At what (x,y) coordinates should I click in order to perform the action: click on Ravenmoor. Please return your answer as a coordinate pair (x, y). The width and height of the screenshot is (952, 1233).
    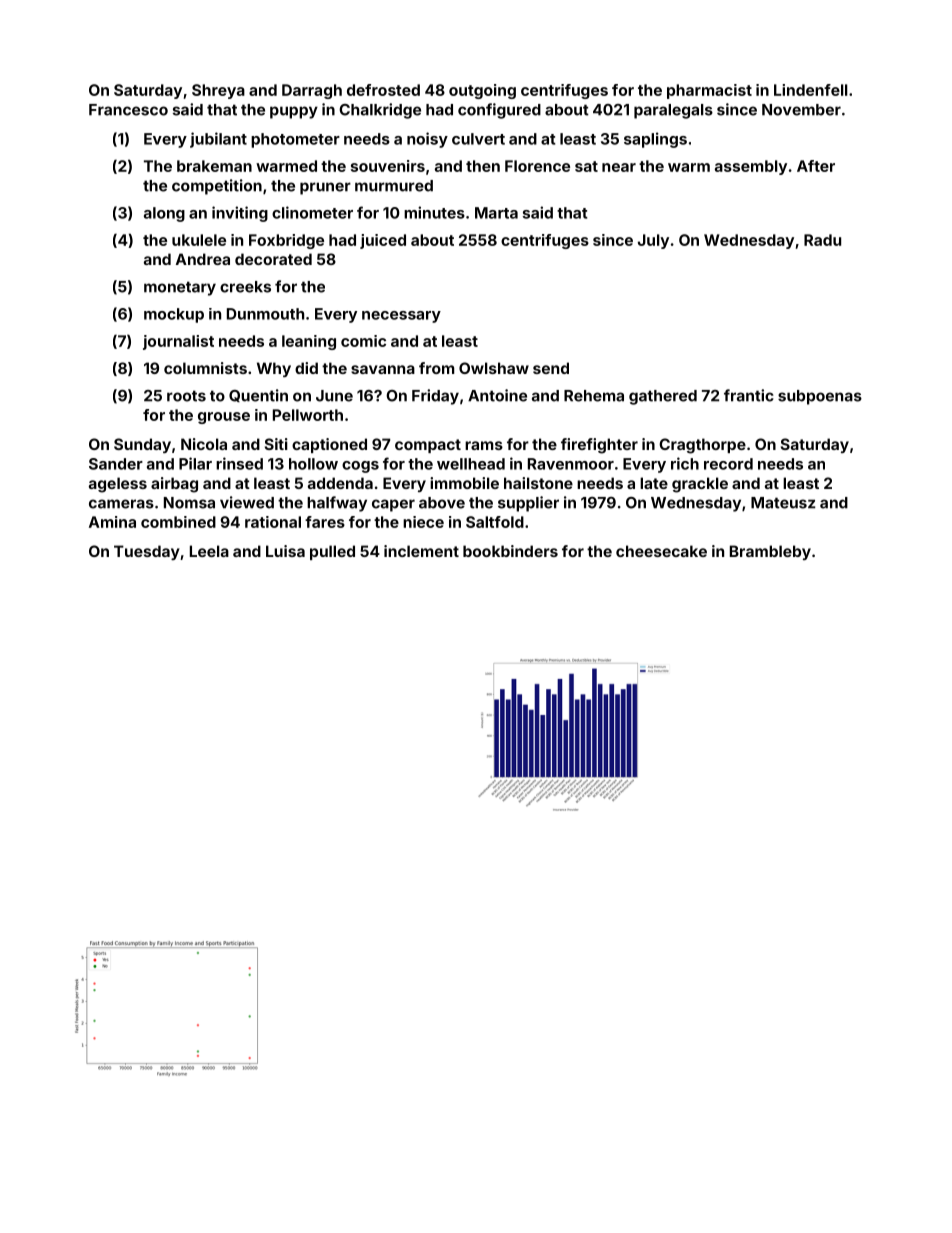
    Looking at the image, I should click on (571, 464).
